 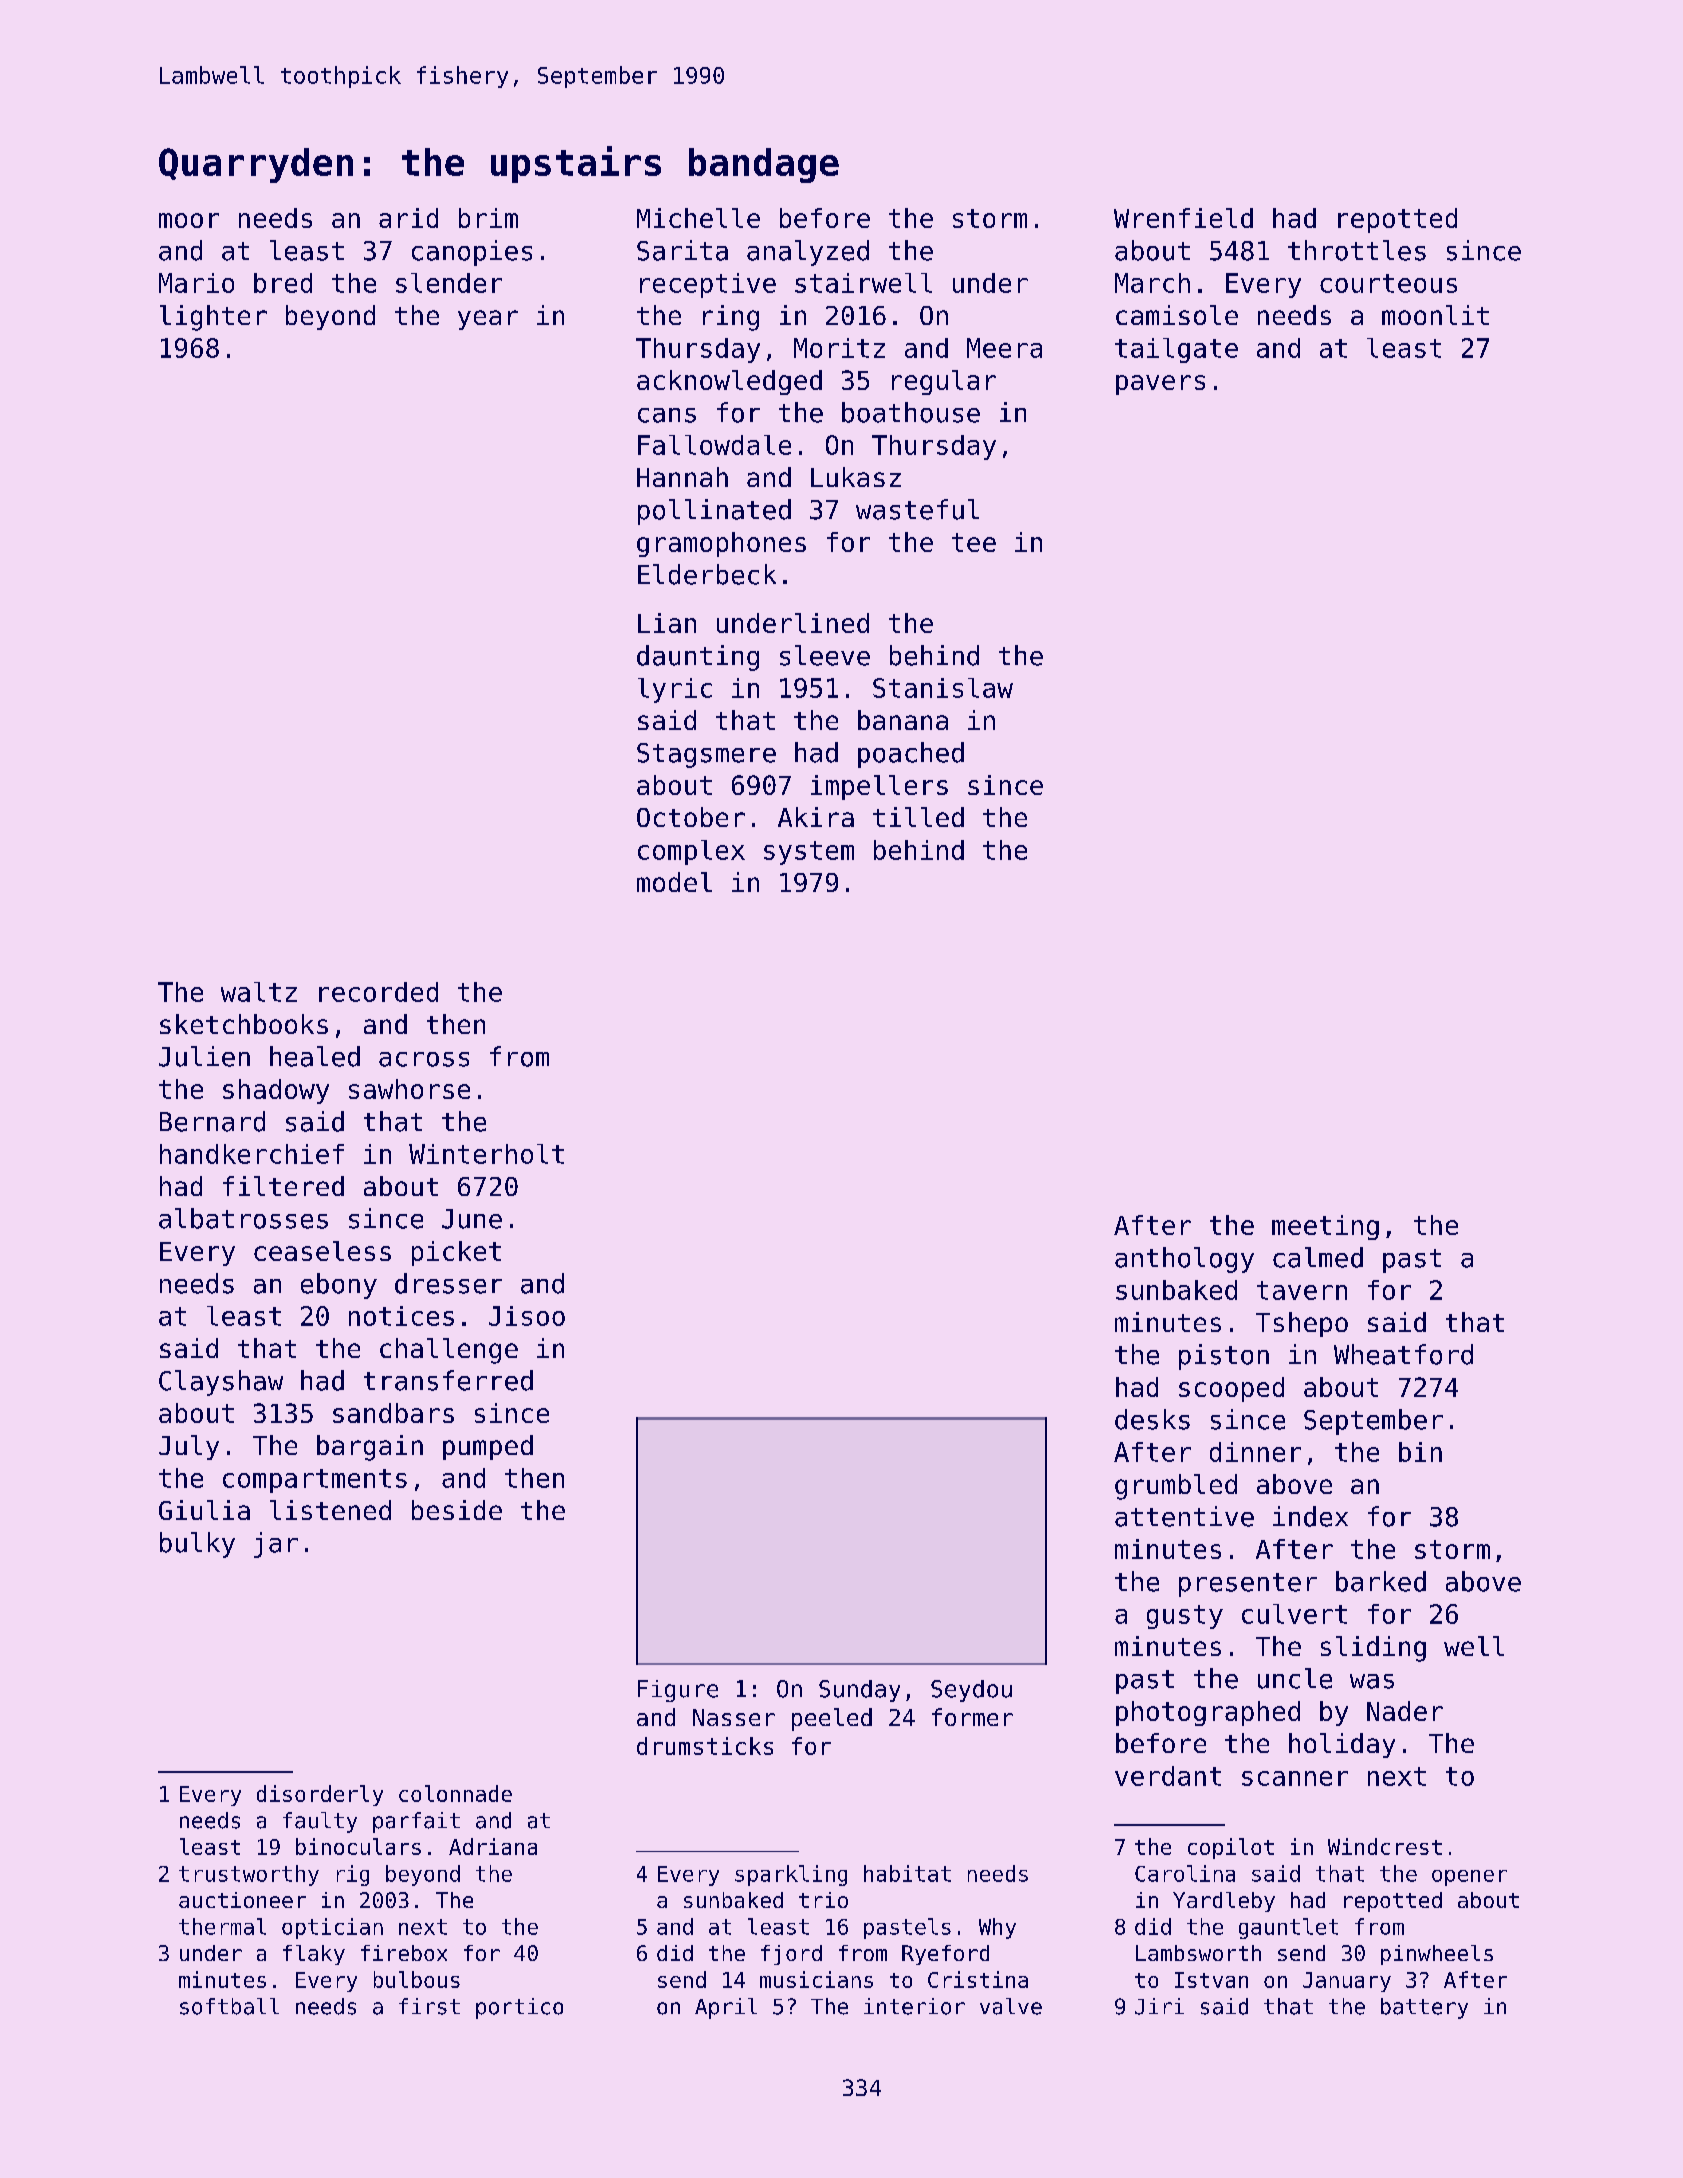 I want to click on desks, so click(x=1152, y=1419).
